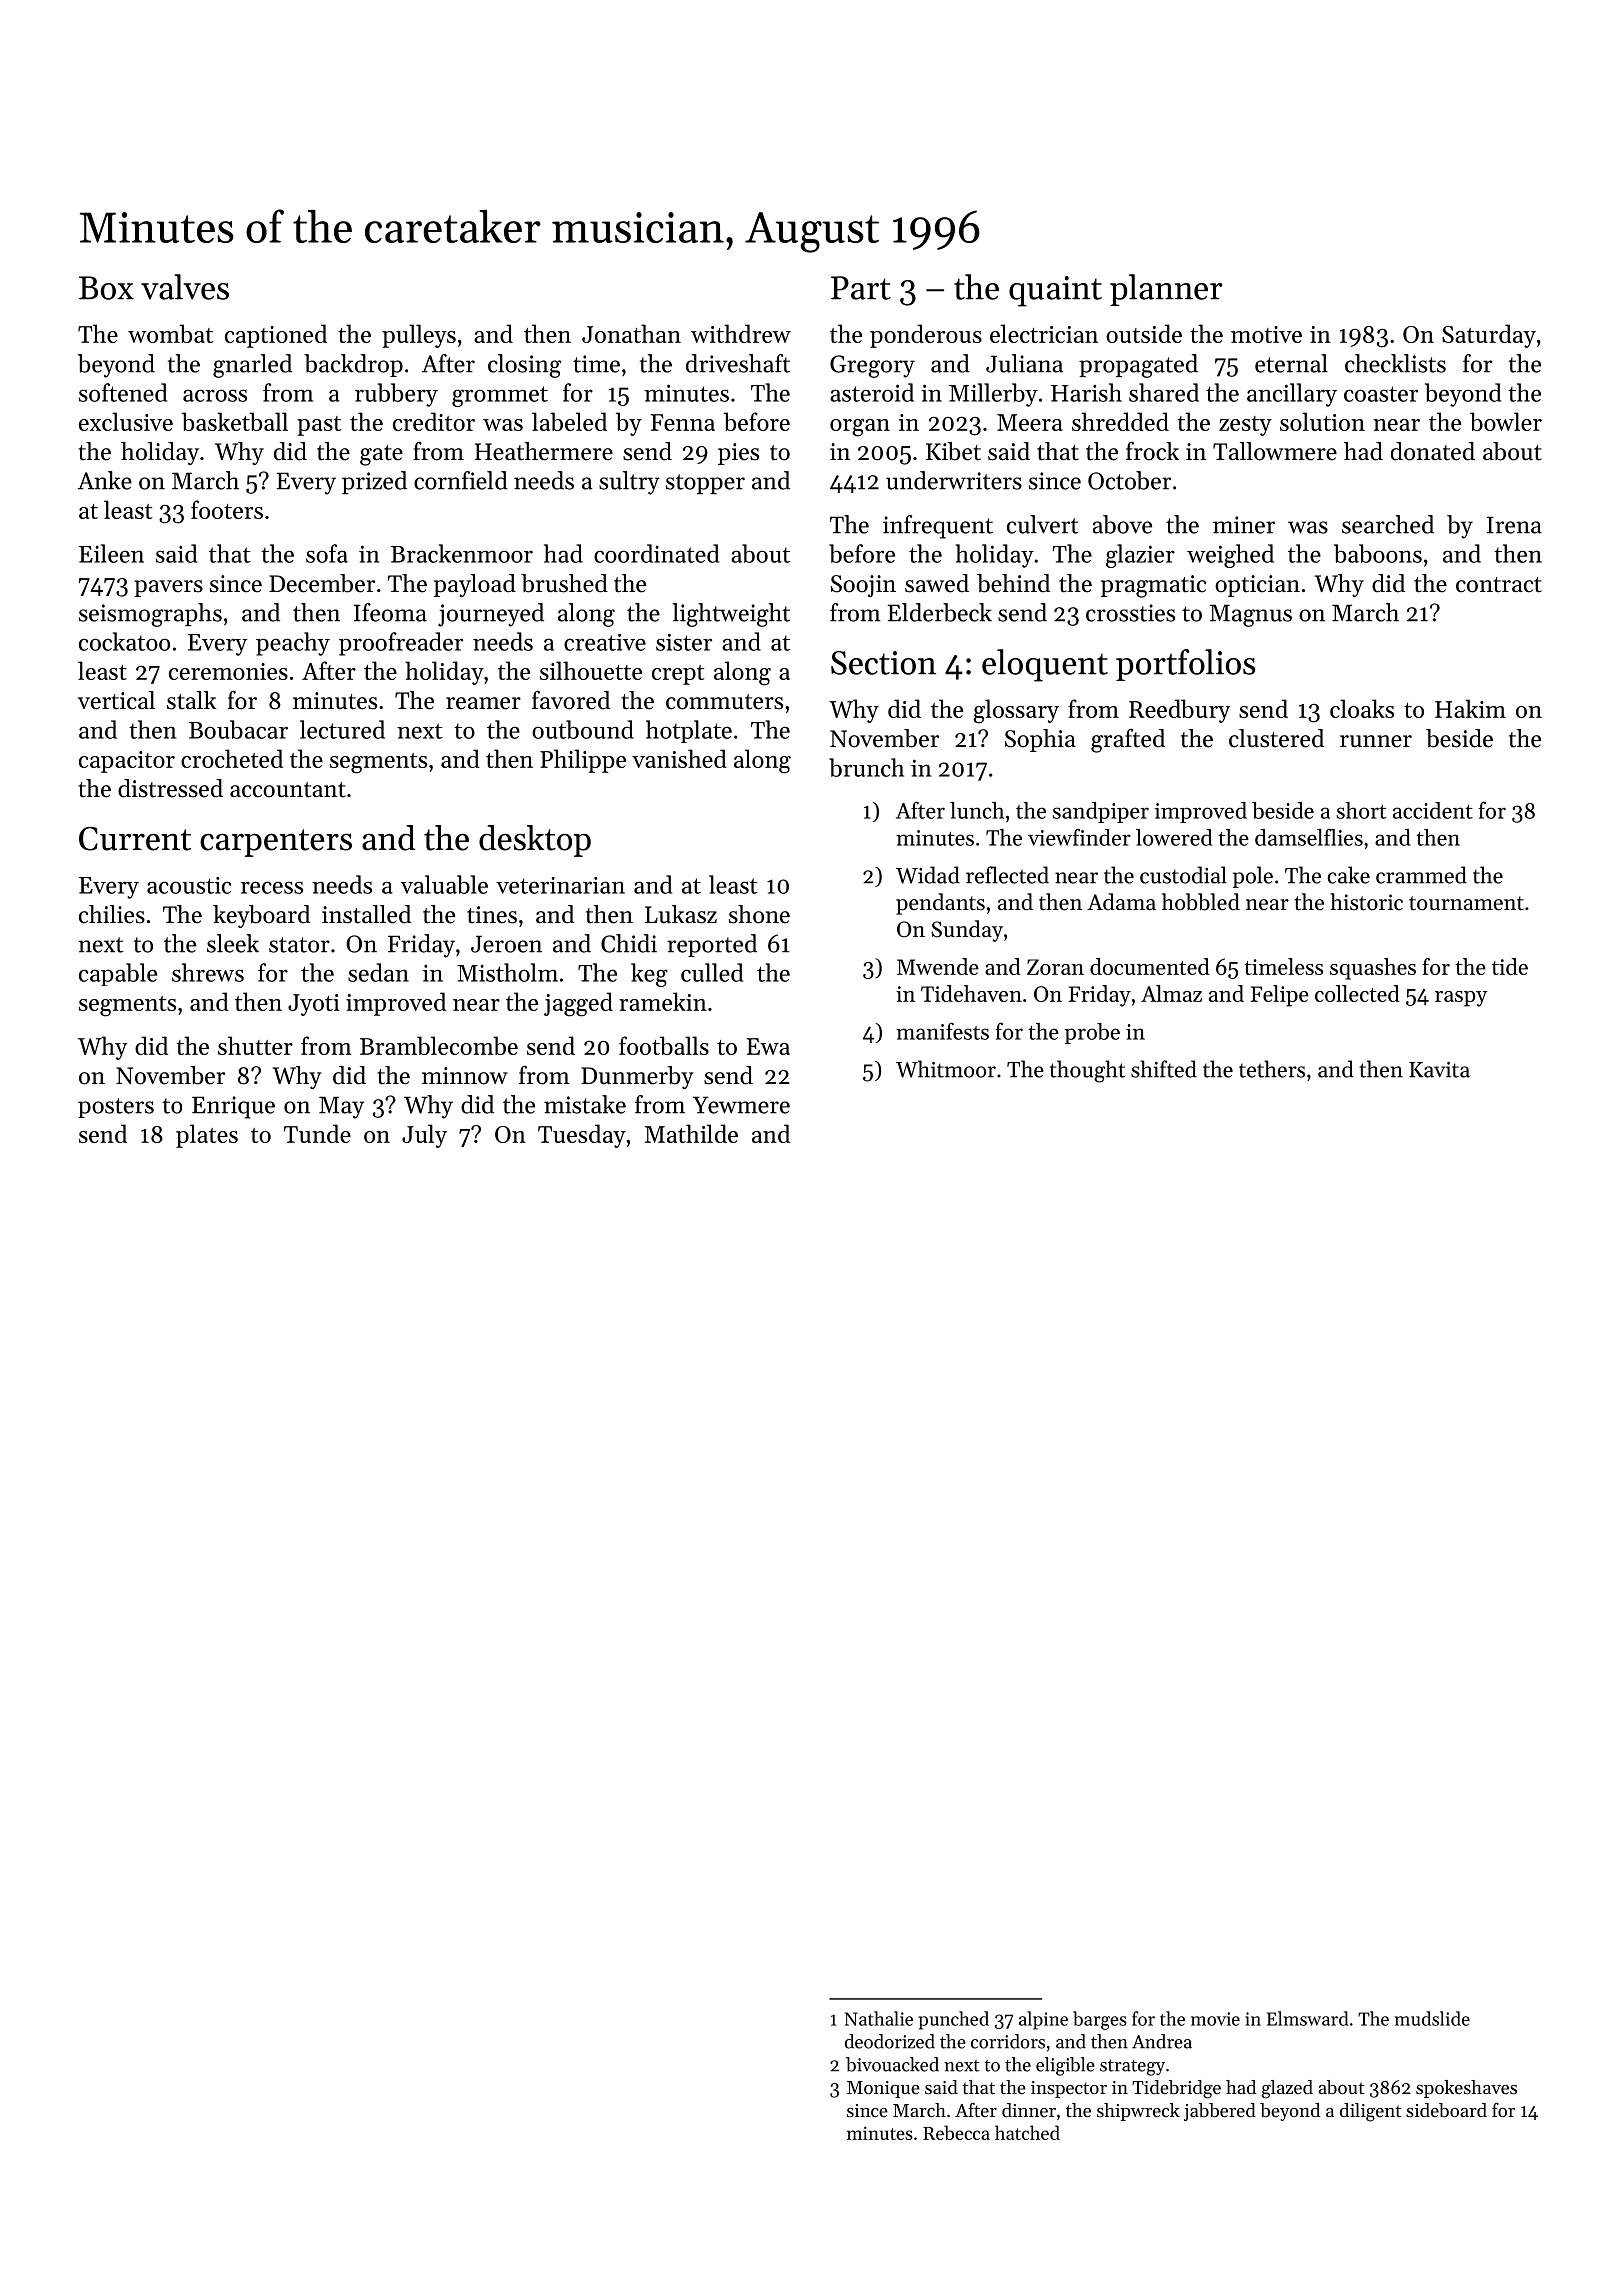  What do you see at coordinates (1439, 1070) in the page?
I see `Kavita` at bounding box center [1439, 1070].
